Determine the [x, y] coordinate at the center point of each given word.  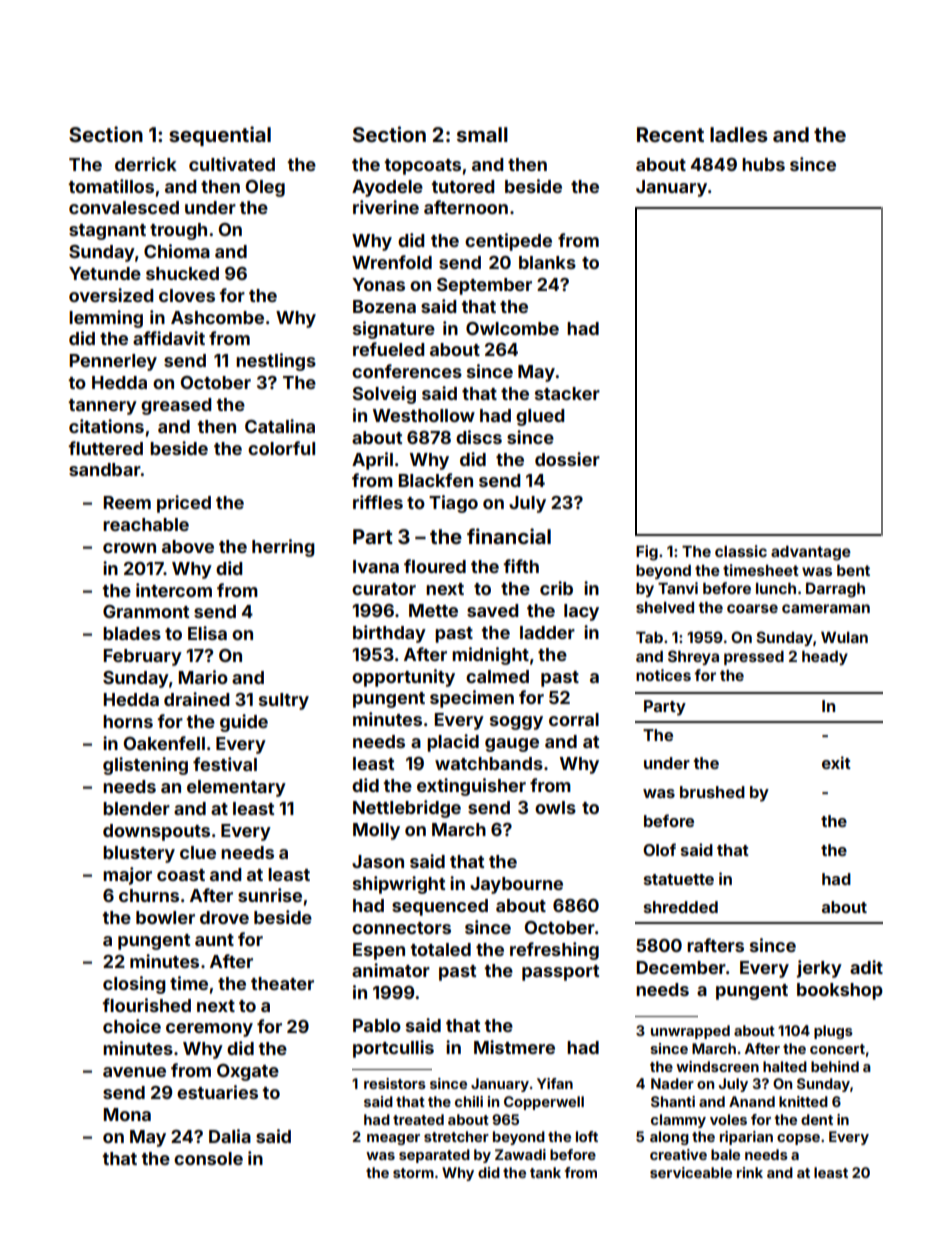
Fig [647, 553]
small [482, 134]
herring [283, 548]
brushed [712, 792]
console [208, 1158]
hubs [763, 164]
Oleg [265, 188]
